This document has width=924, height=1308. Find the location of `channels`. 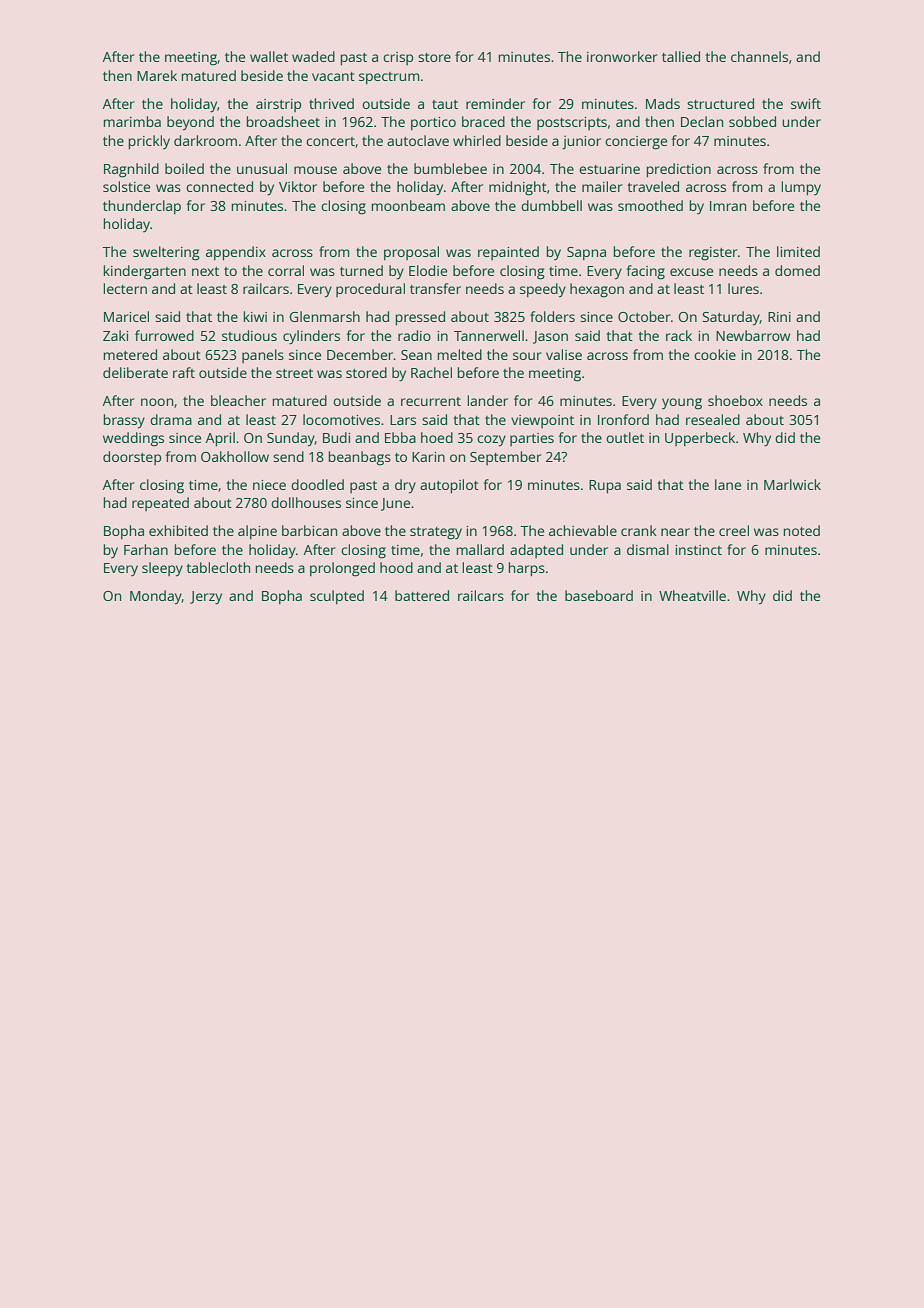

channels is located at coordinates (759, 56).
